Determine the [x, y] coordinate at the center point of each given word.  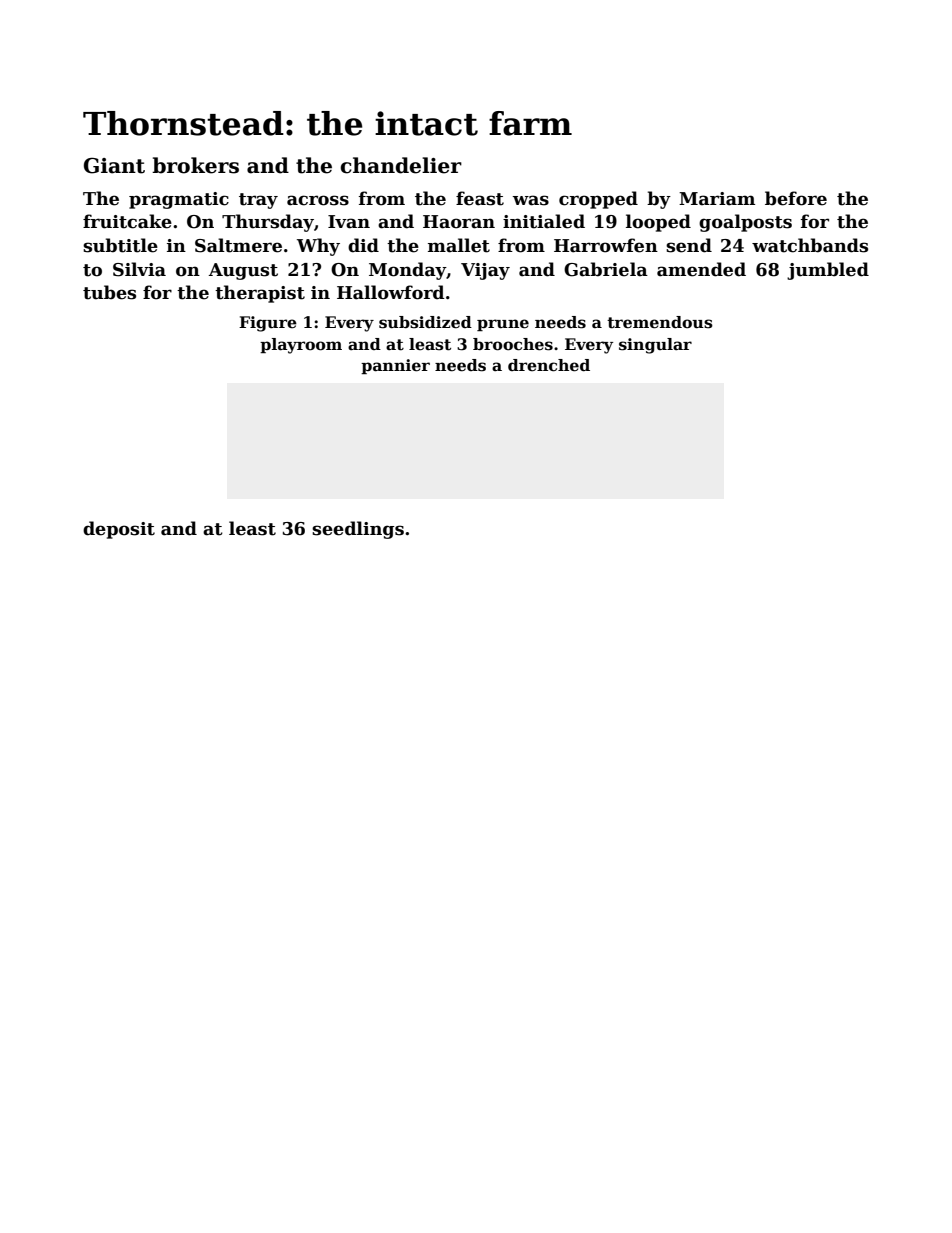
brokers [195, 165]
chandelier [401, 165]
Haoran [459, 222]
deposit [119, 530]
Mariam [717, 199]
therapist [260, 294]
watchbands [810, 245]
